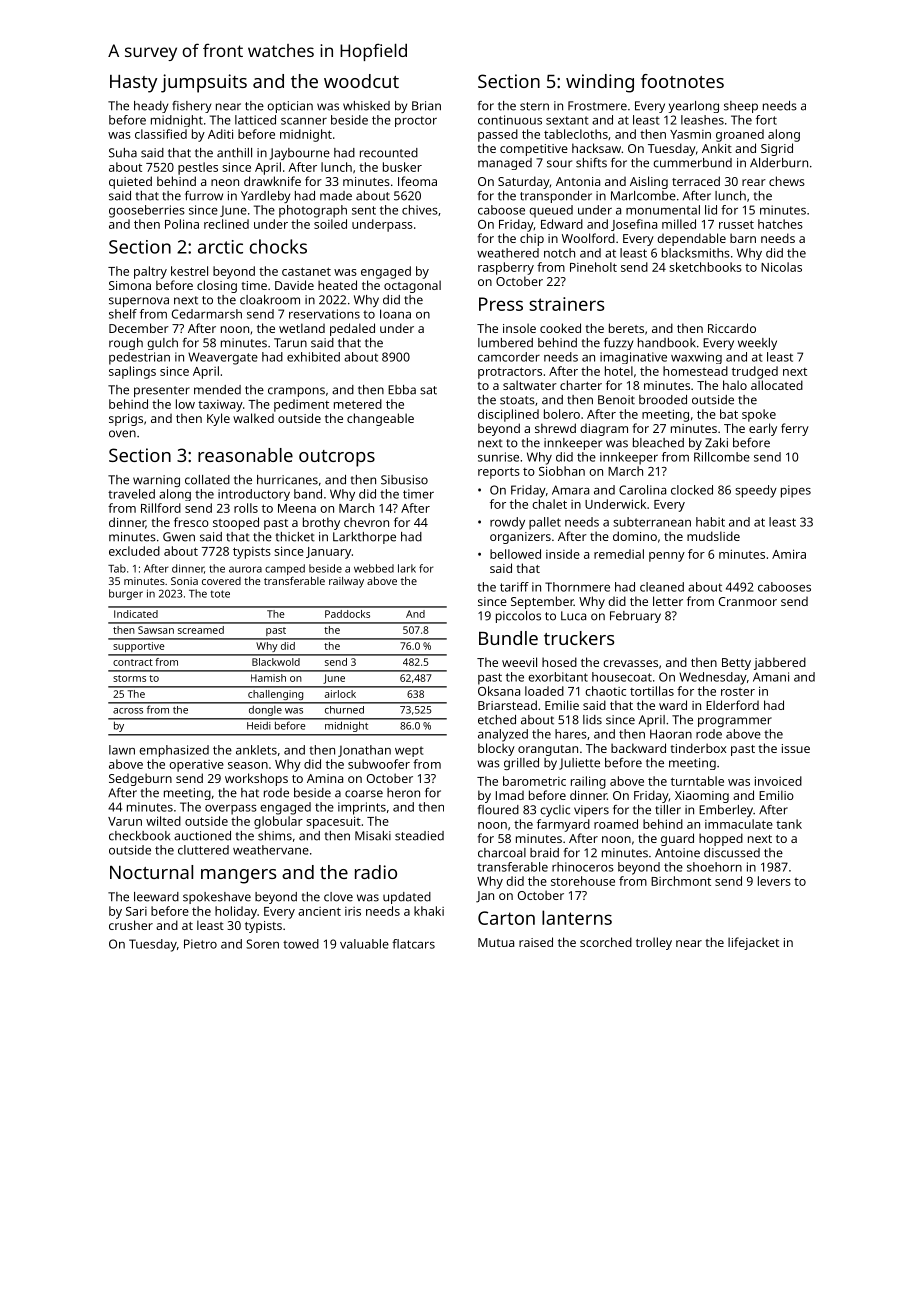  Describe the element at coordinates (766, 120) in the document. I see `fort` at that location.
